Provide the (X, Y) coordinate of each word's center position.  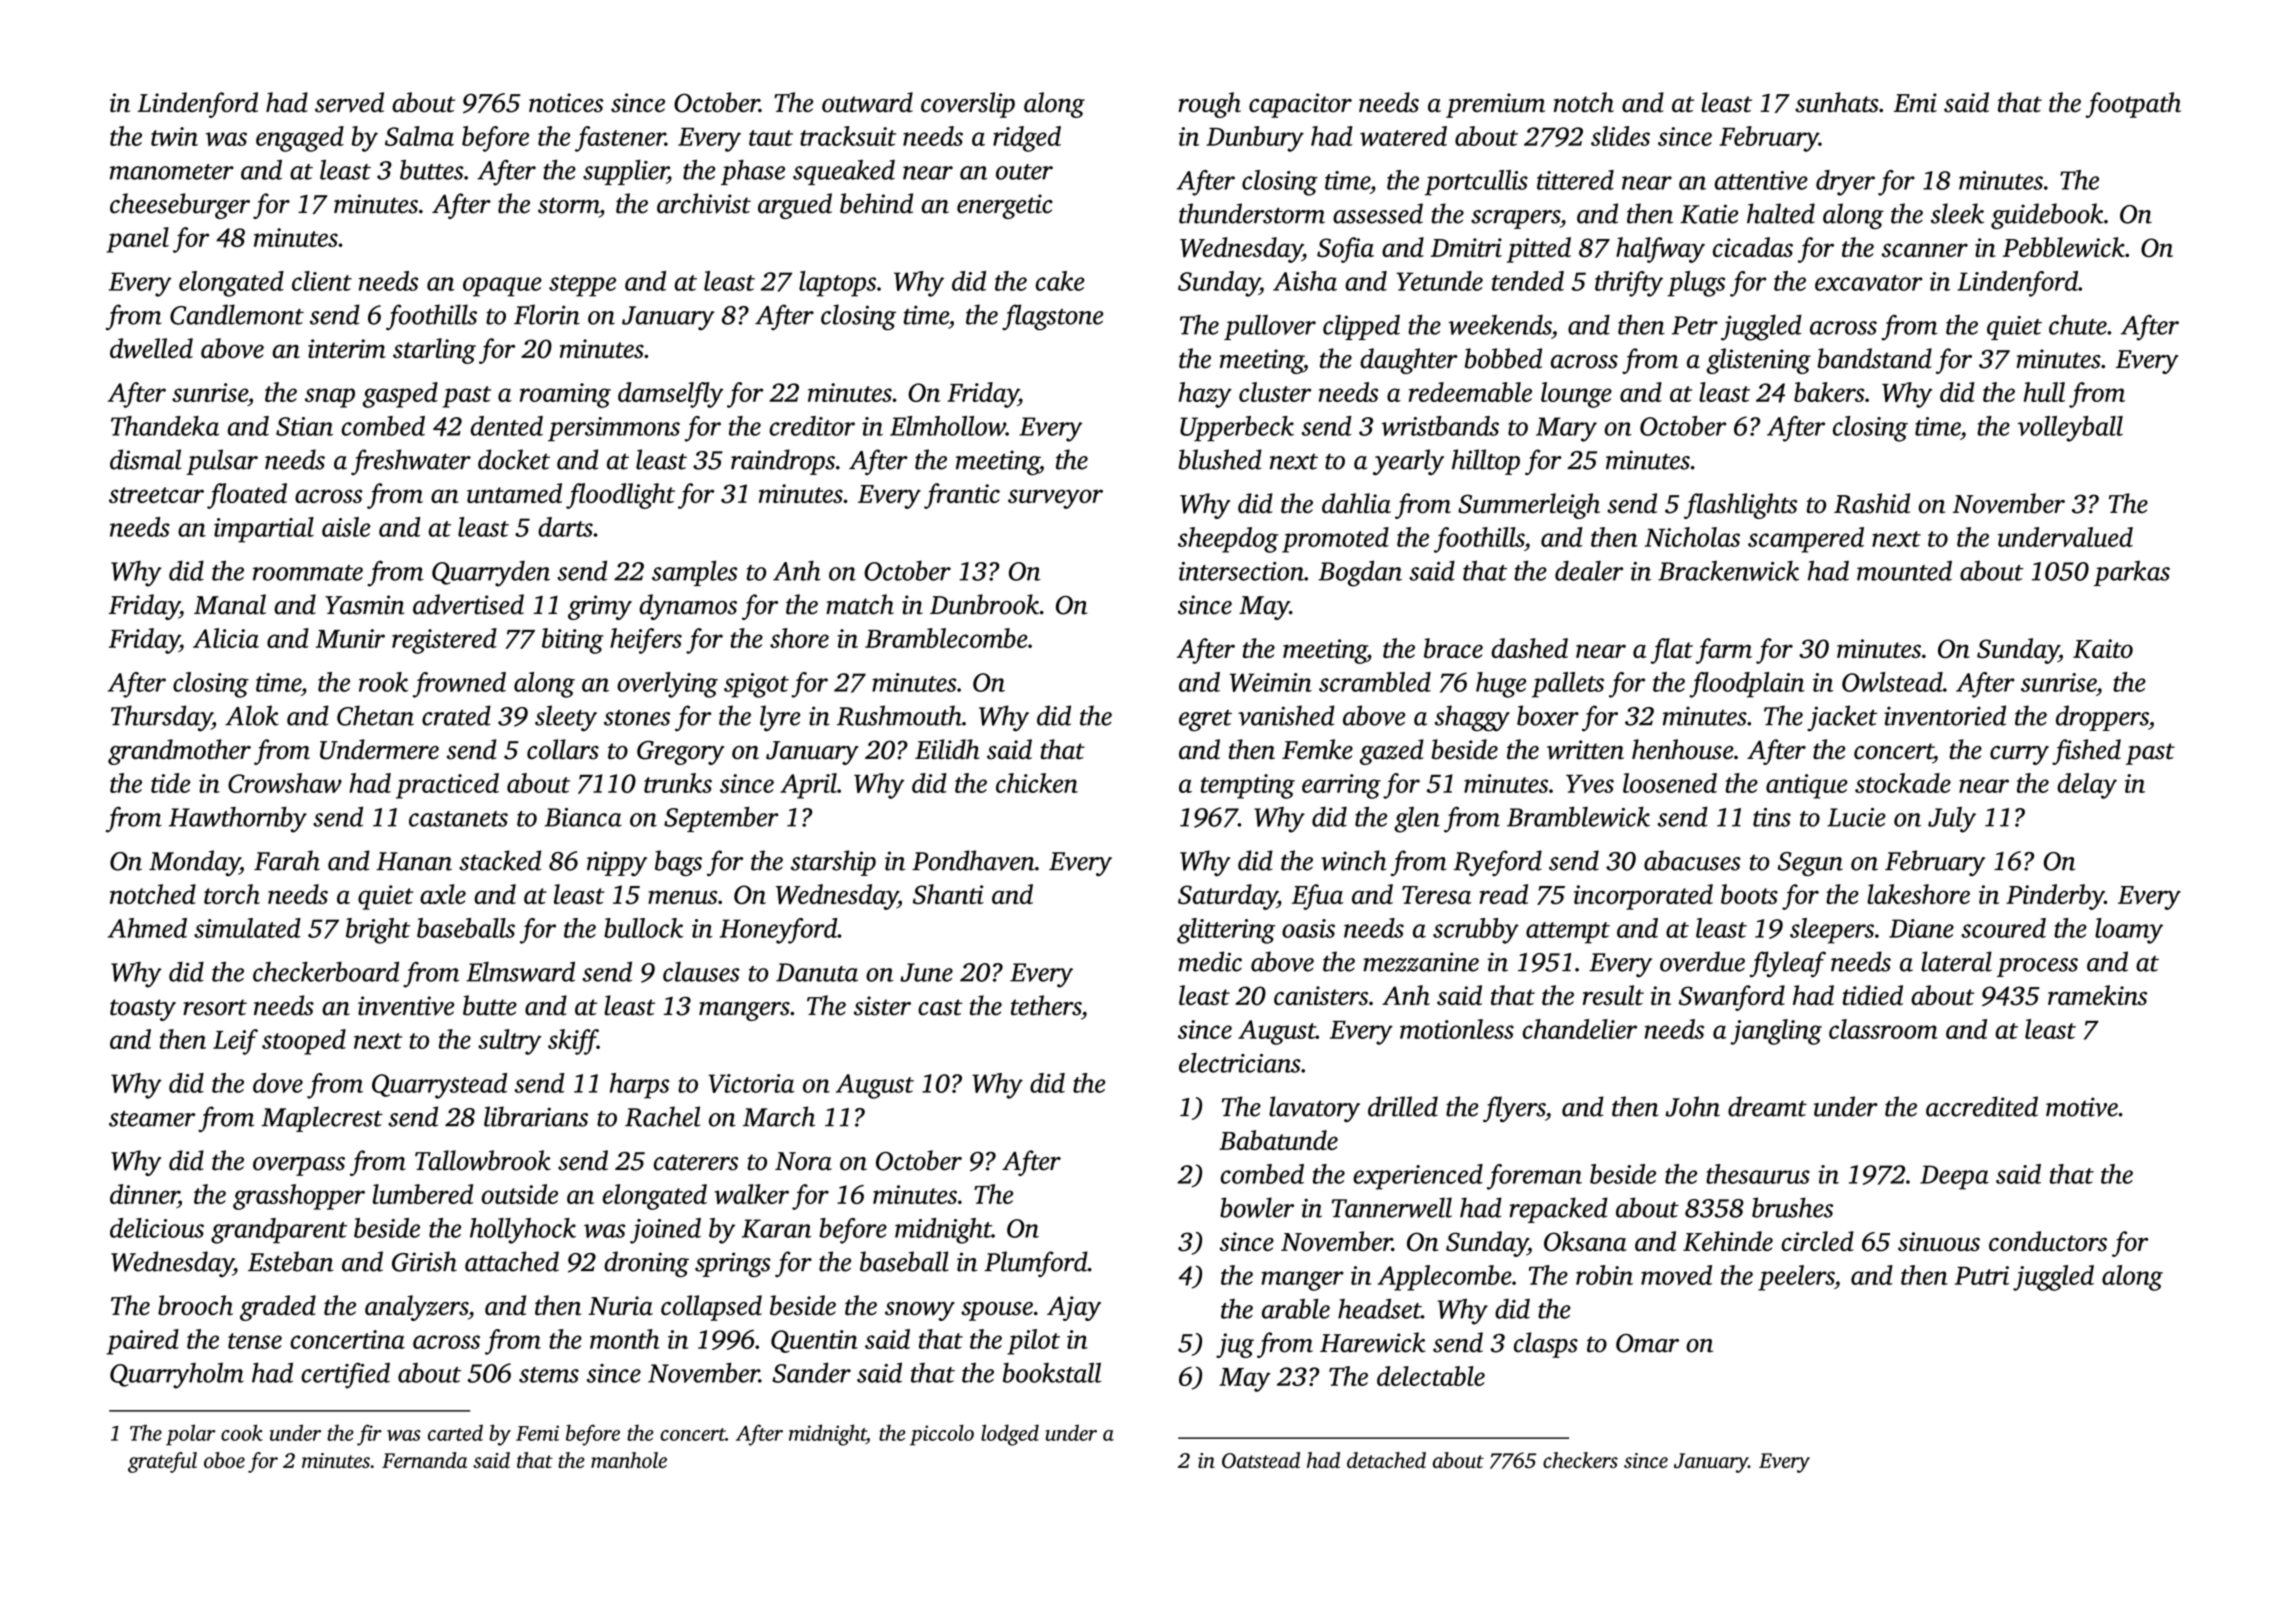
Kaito (2103, 648)
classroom (1883, 1029)
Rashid (1872, 503)
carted (455, 1432)
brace (1453, 648)
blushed (1220, 459)
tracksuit (848, 136)
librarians (536, 1116)
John (1693, 1106)
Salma (419, 136)
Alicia (226, 638)
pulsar (222, 462)
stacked (500, 860)
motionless (1457, 1029)
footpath (2133, 105)
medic (1210, 961)
